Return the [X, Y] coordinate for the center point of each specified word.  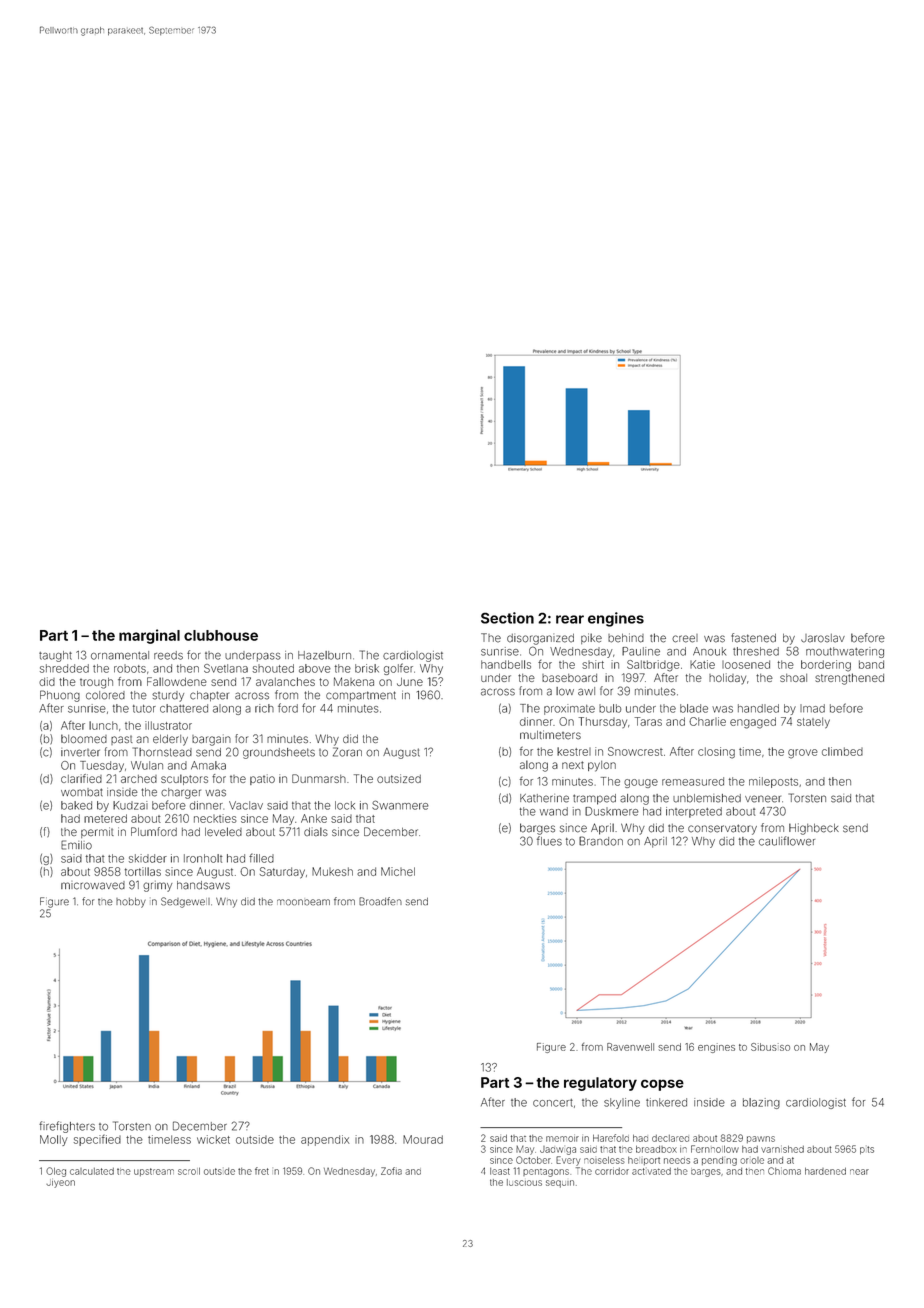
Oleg [56, 1172]
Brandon [601, 841]
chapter [209, 696]
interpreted [694, 812]
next [573, 765]
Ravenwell [630, 1047]
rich [264, 708]
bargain [211, 740]
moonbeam [303, 902]
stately [813, 723]
